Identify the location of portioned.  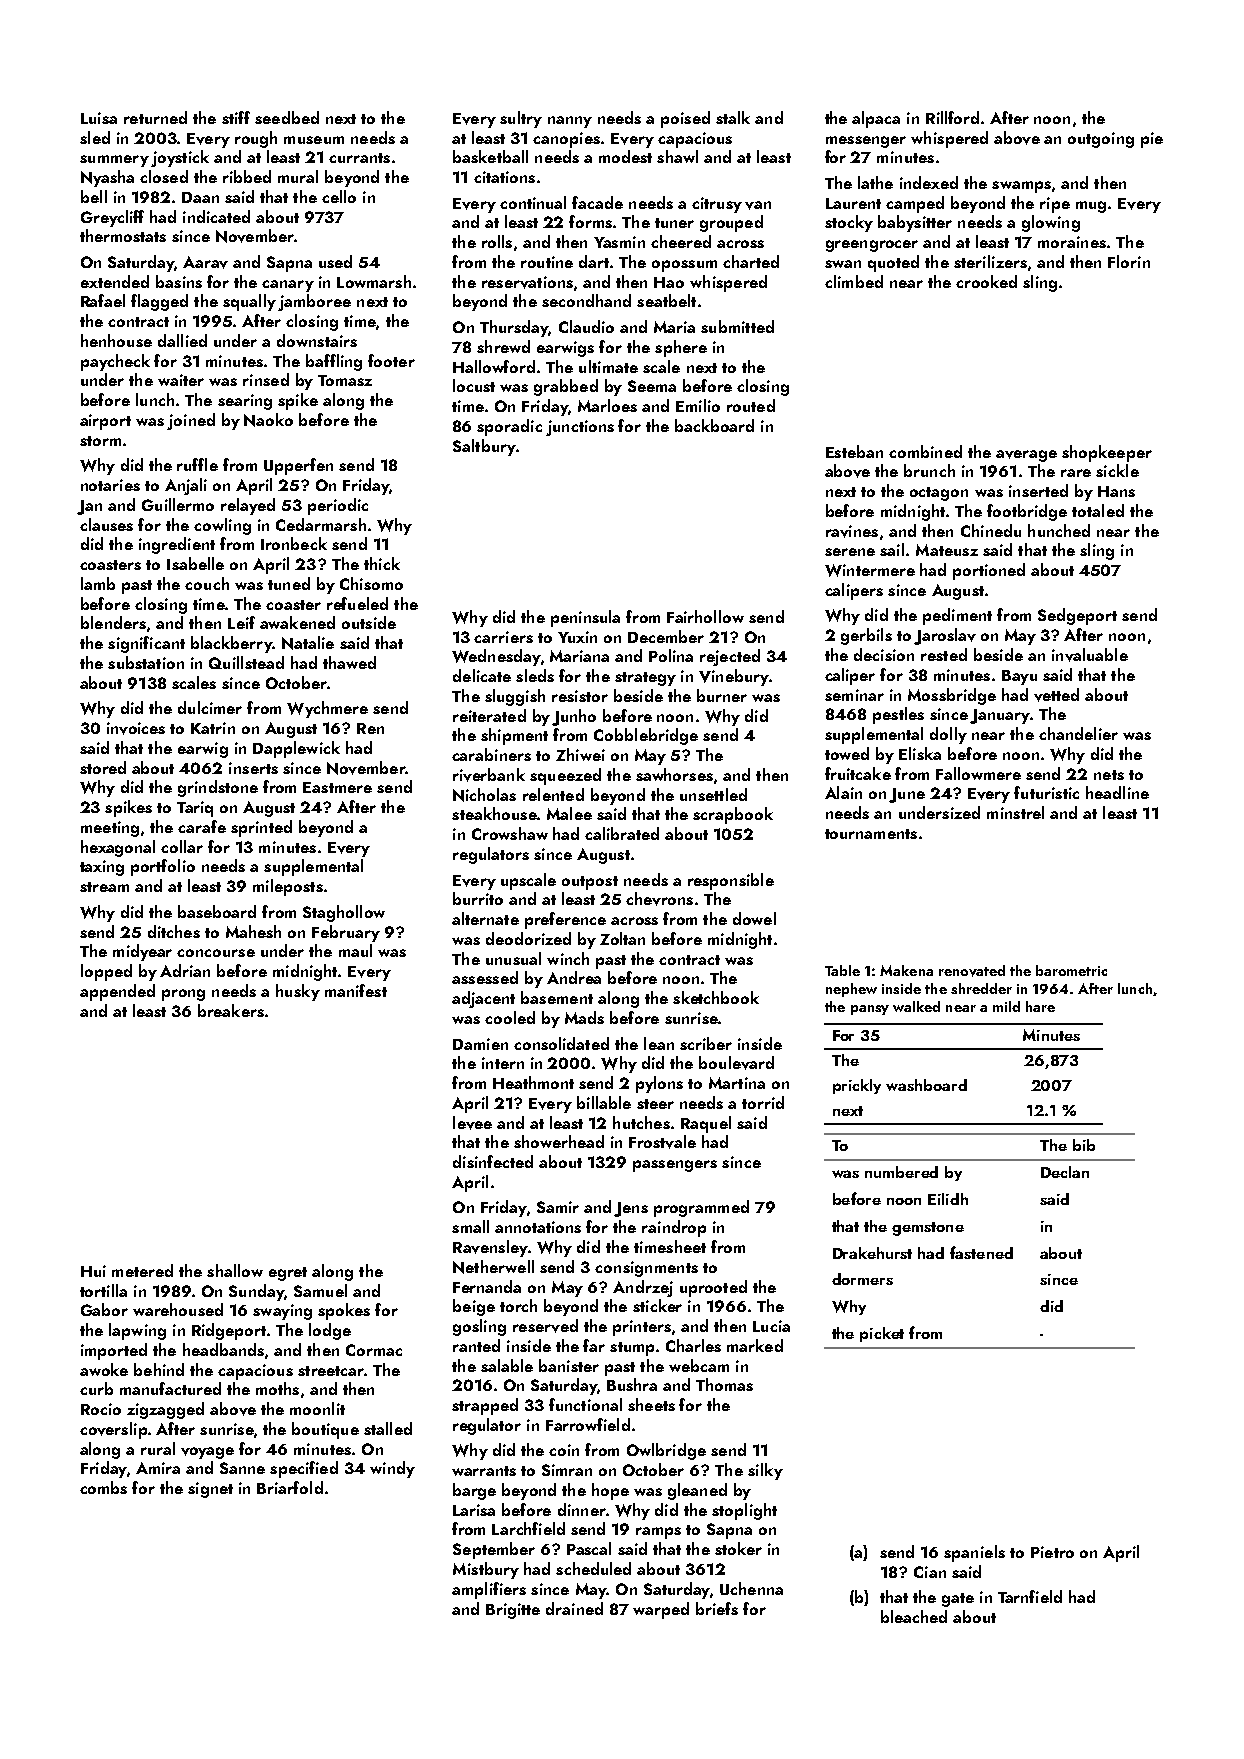
(989, 571).
